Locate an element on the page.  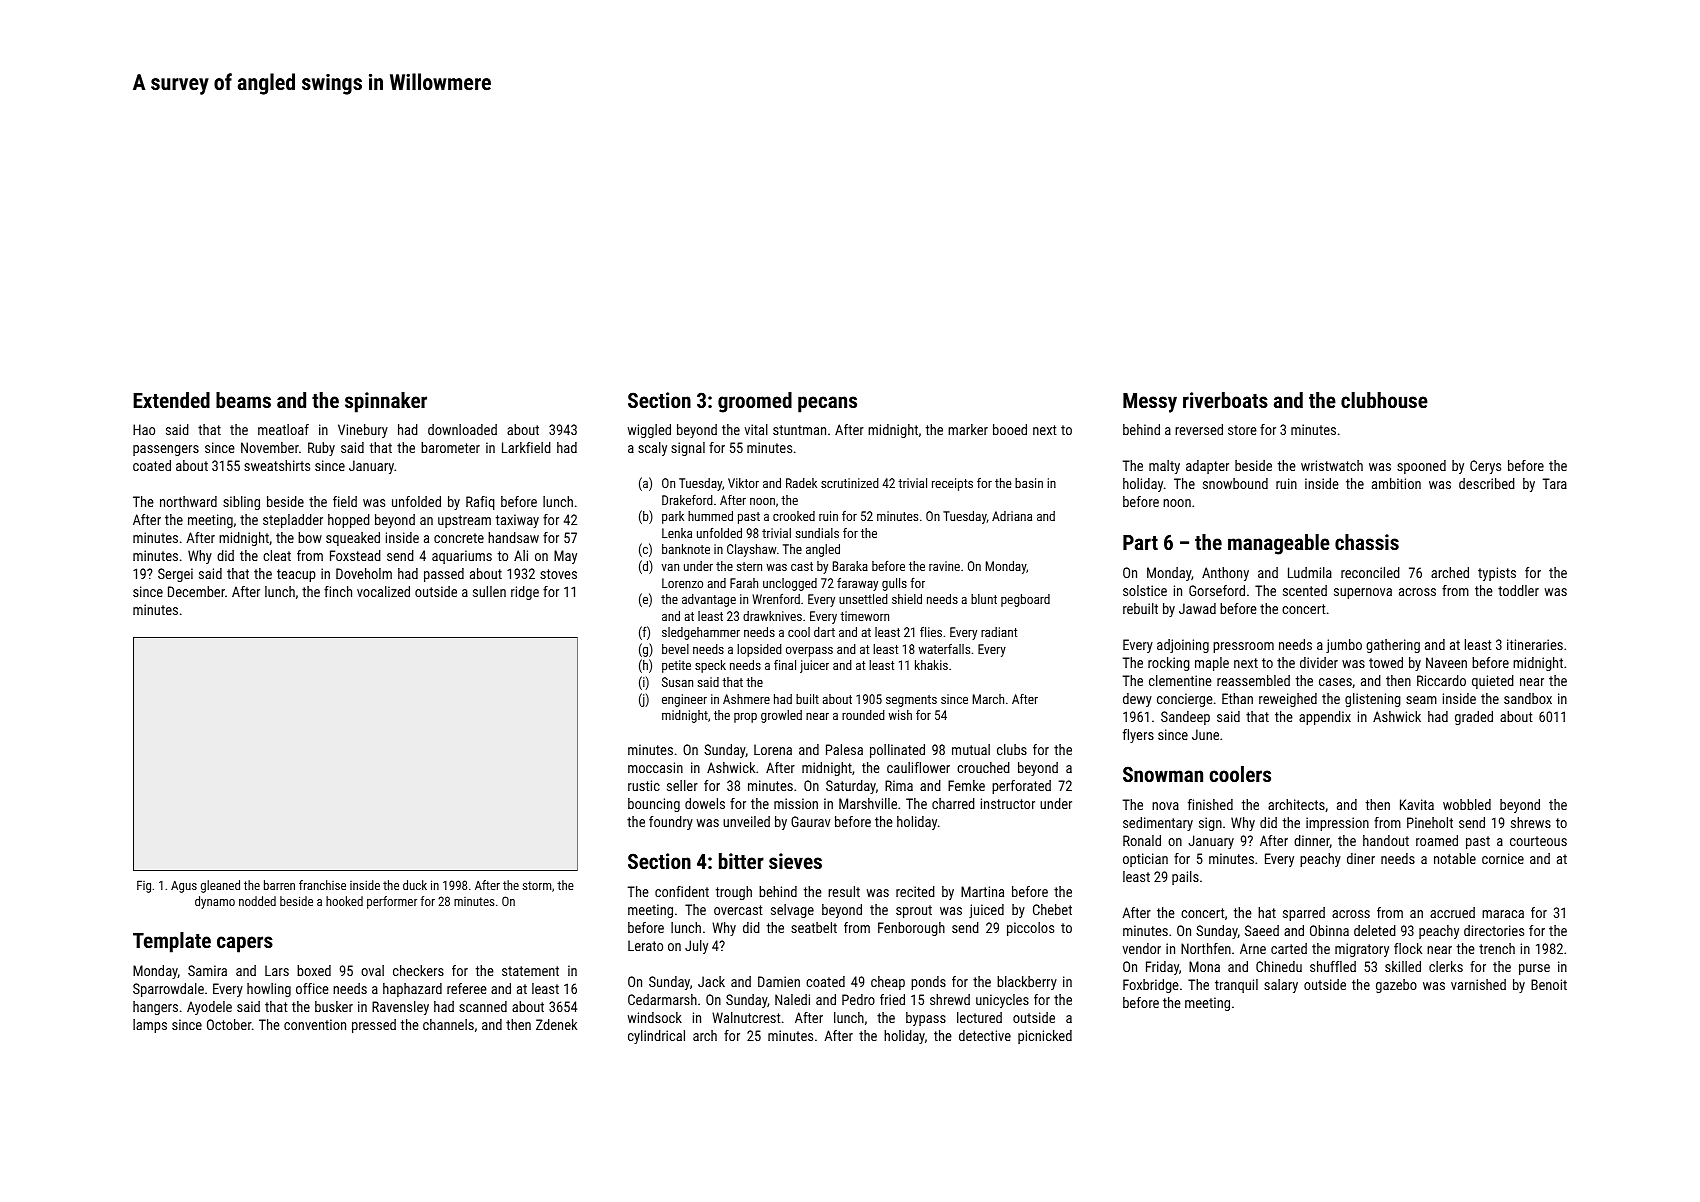
picnicked is located at coordinates (1045, 1037).
